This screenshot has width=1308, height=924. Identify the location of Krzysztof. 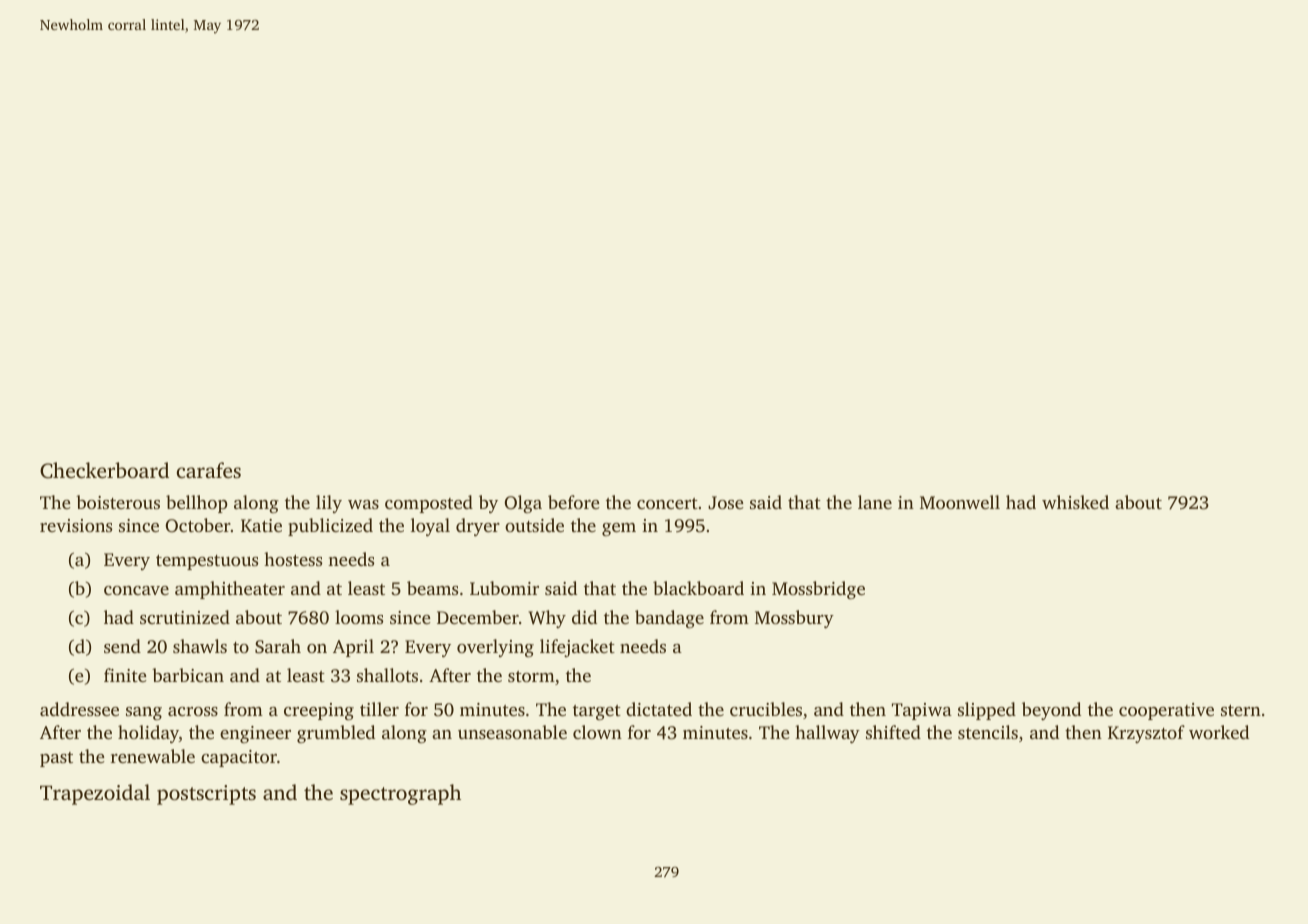
(1146, 734).
